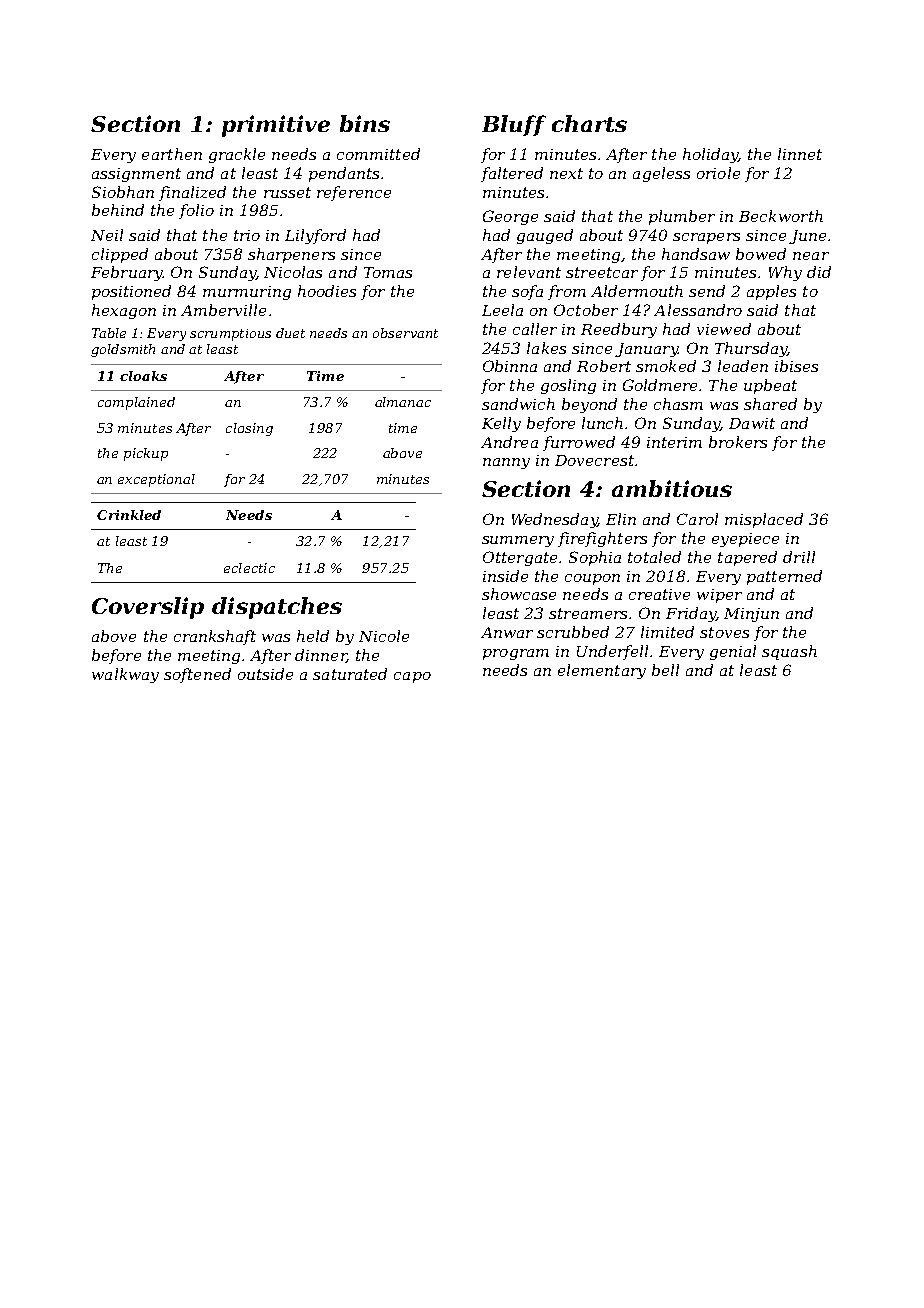 The image size is (924, 1308). Describe the element at coordinates (365, 123) in the image. I see `bins` at that location.
